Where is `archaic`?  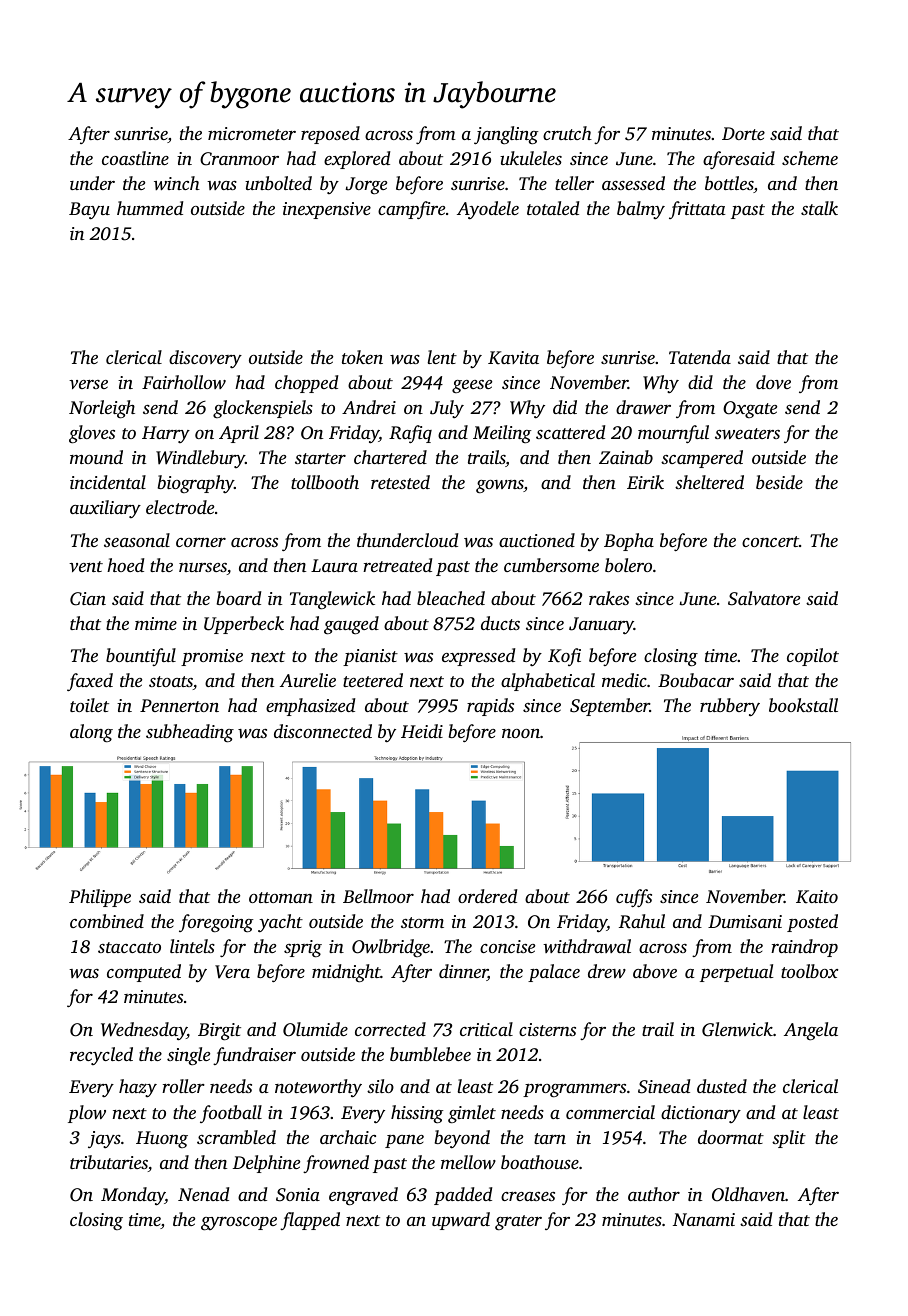
archaic is located at coordinates (348, 1137).
